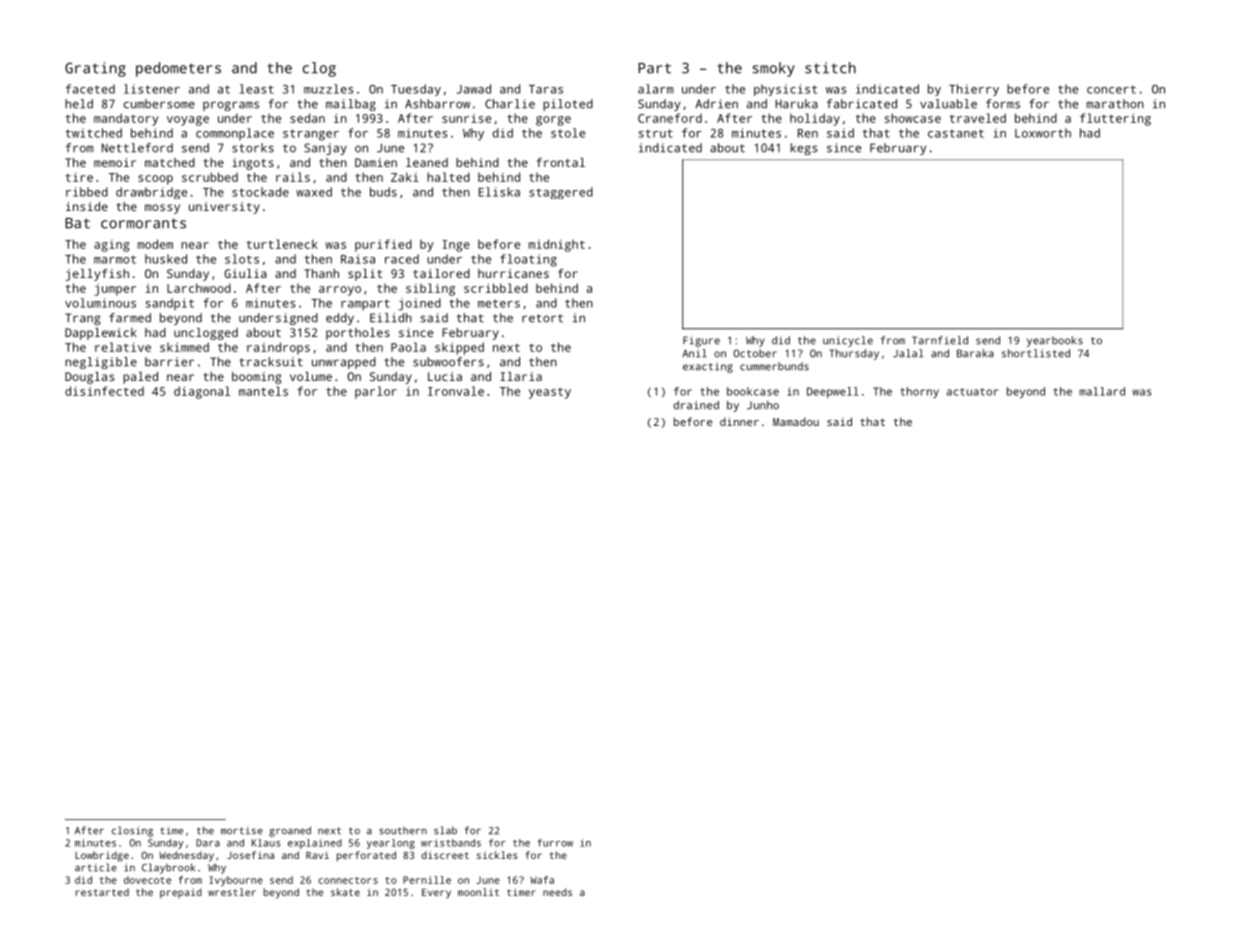  What do you see at coordinates (456, 391) in the document?
I see `Ironvale` at bounding box center [456, 391].
